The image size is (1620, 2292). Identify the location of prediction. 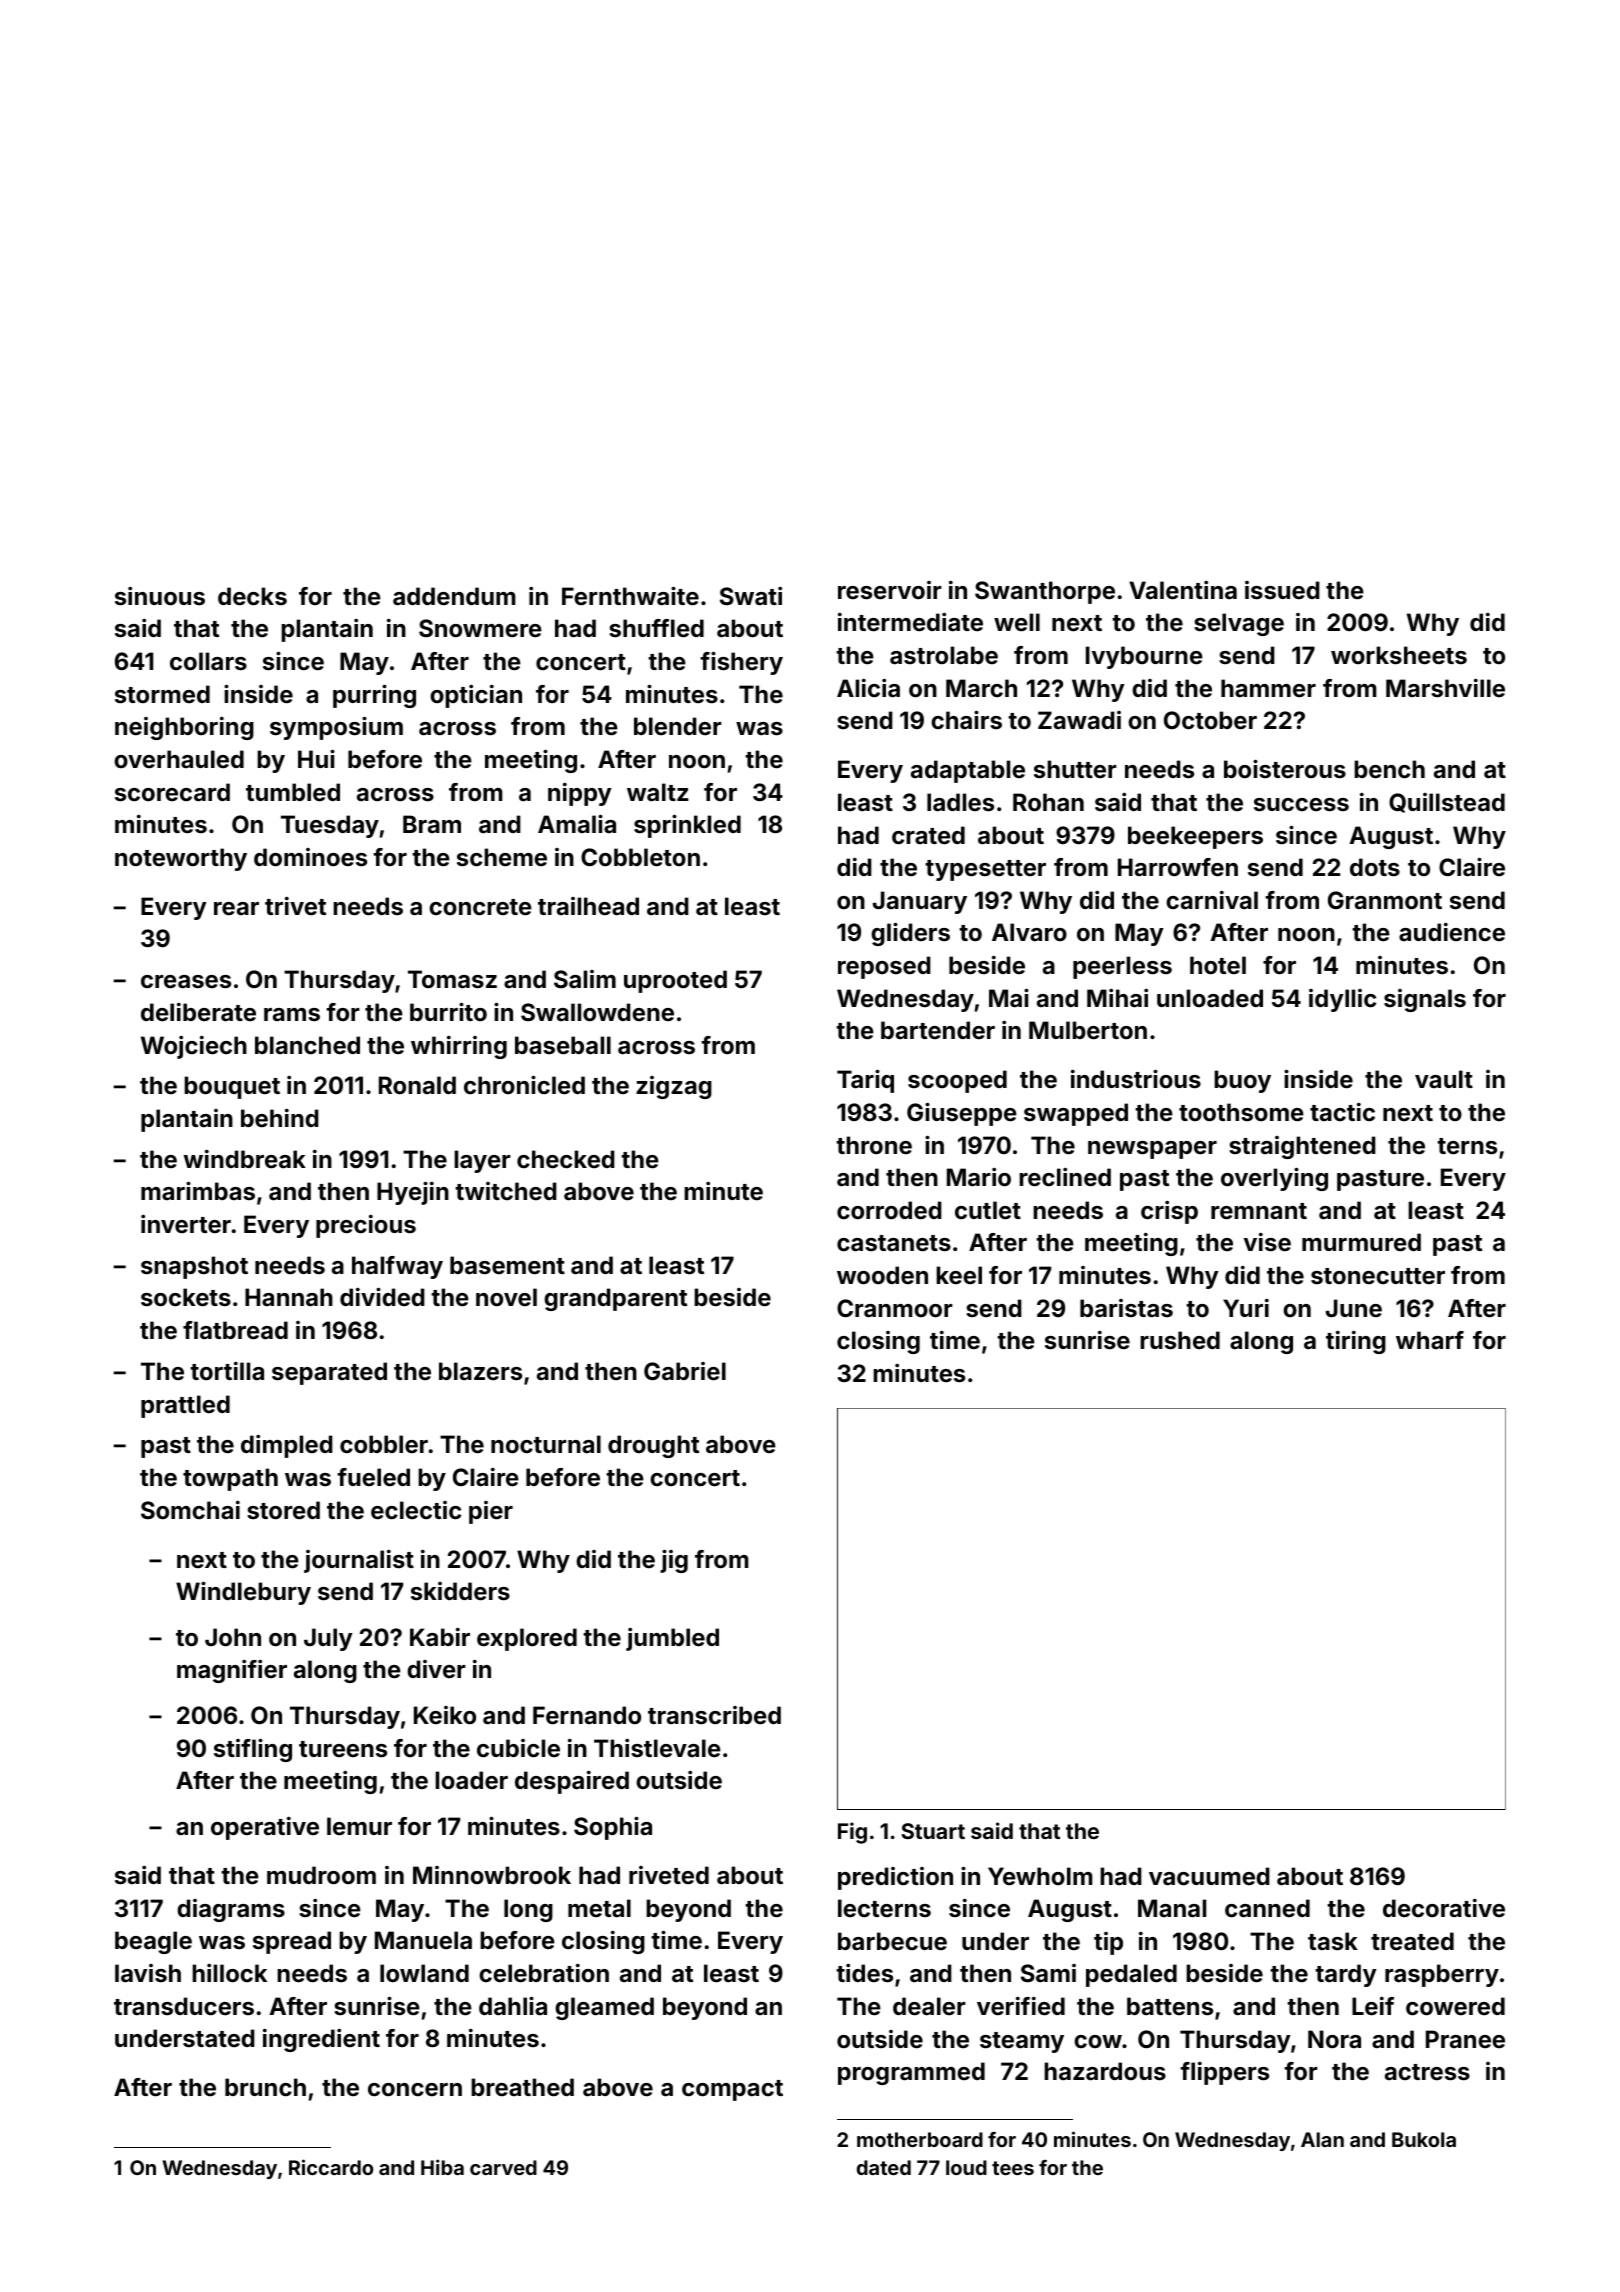
(895, 1878).
